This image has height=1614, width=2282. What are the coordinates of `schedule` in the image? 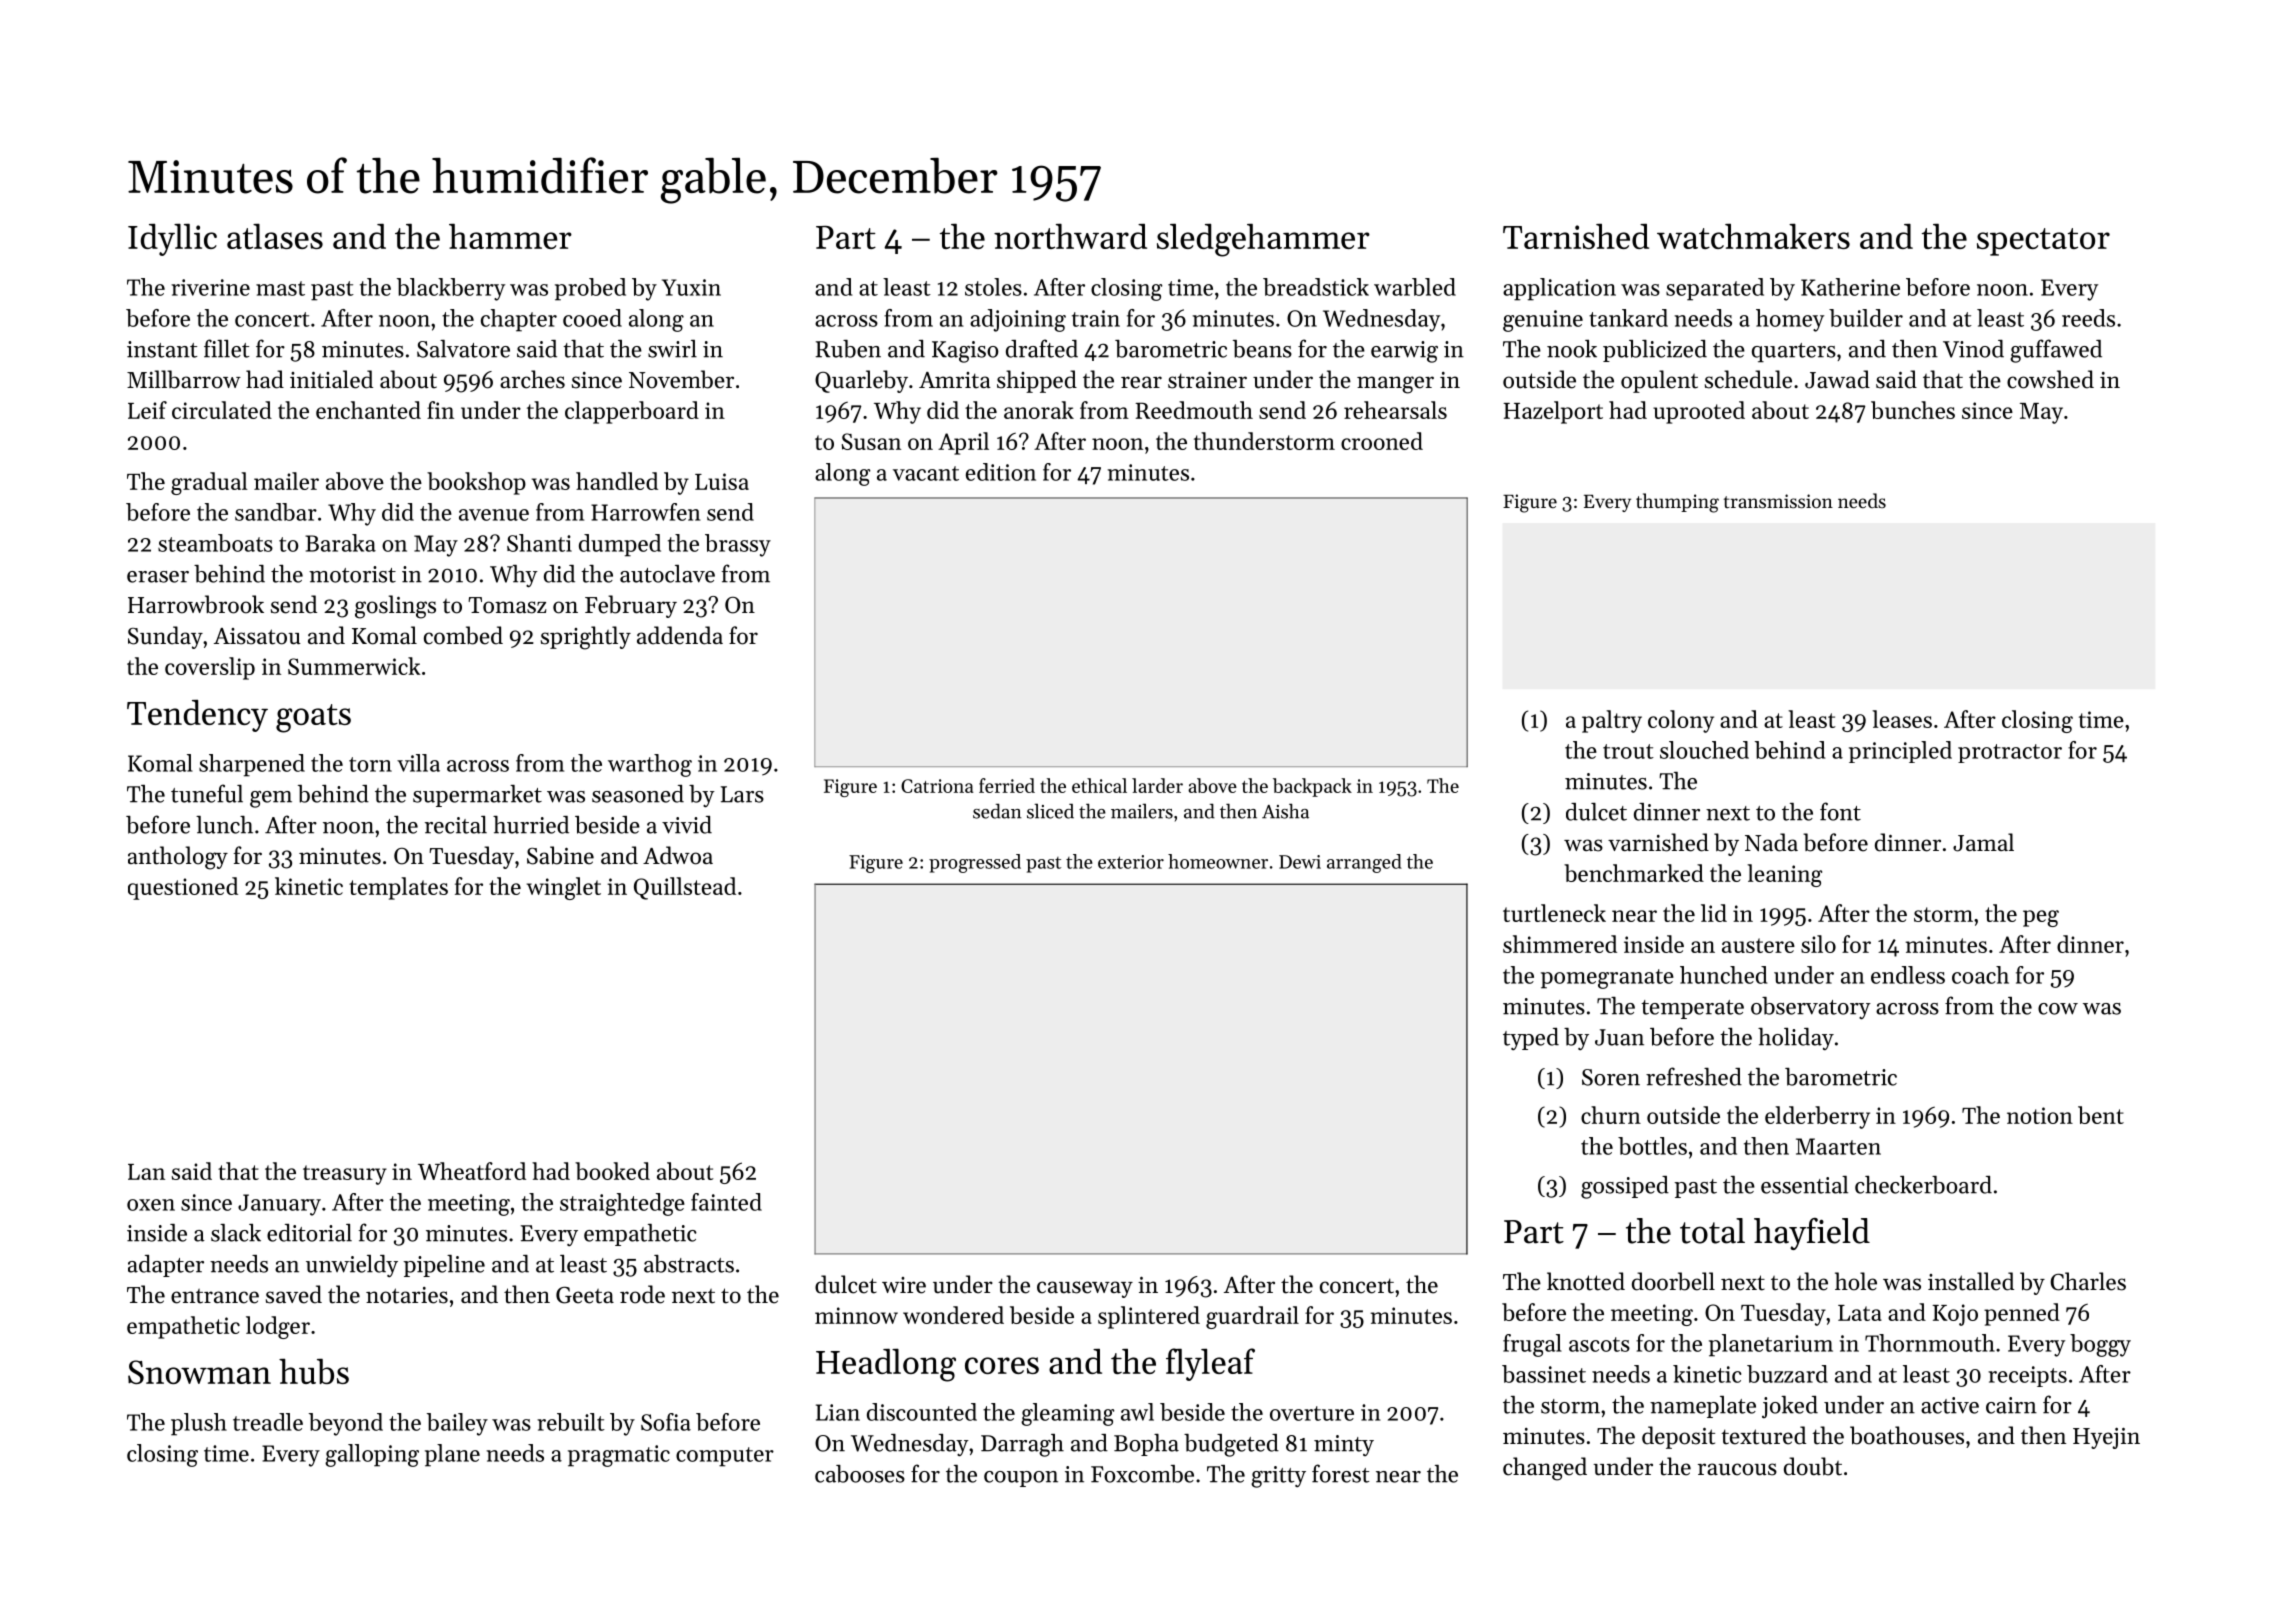 It's located at (1748, 379).
